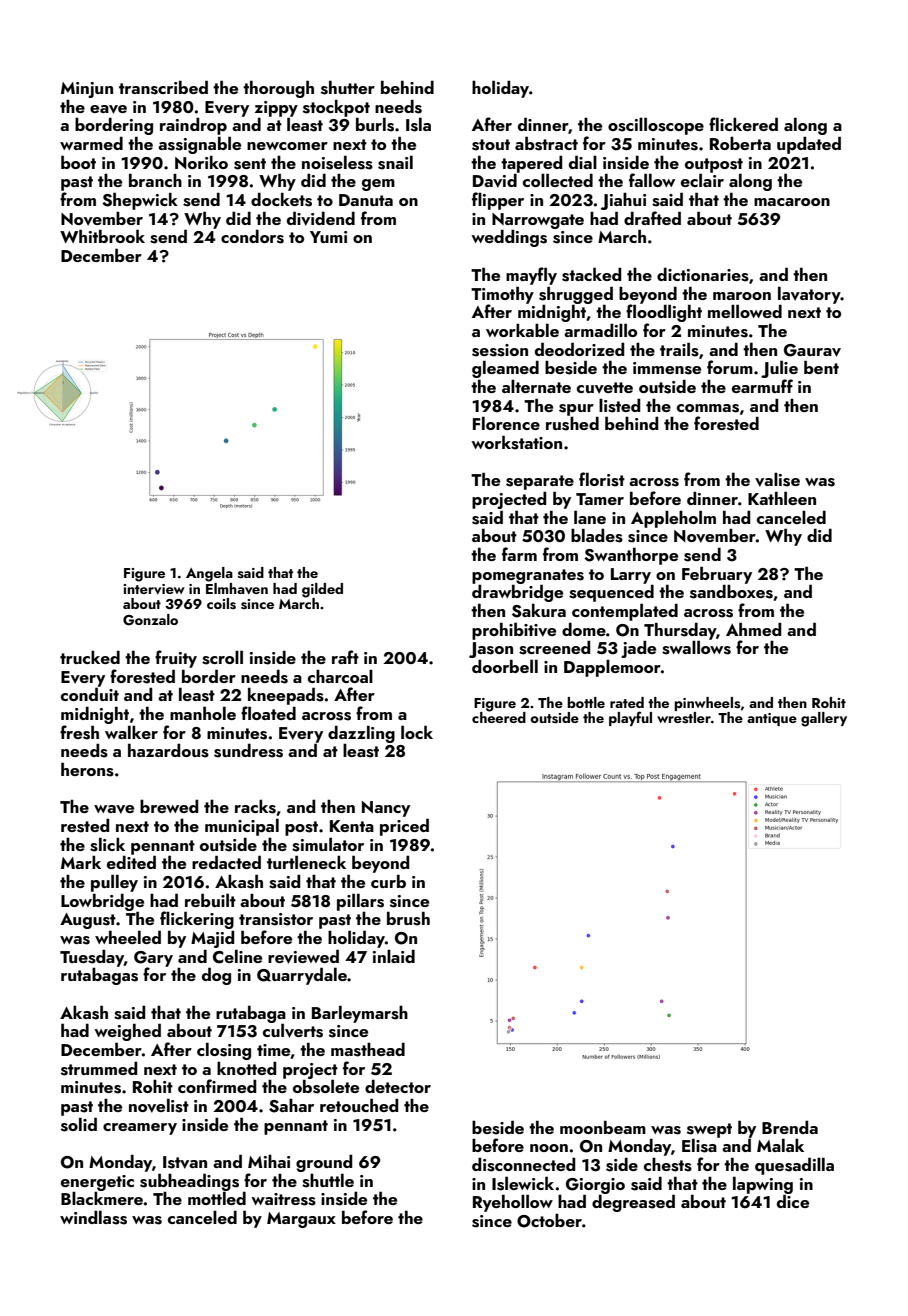 The width and height of the screenshot is (908, 1316). I want to click on windlass, so click(93, 1217).
